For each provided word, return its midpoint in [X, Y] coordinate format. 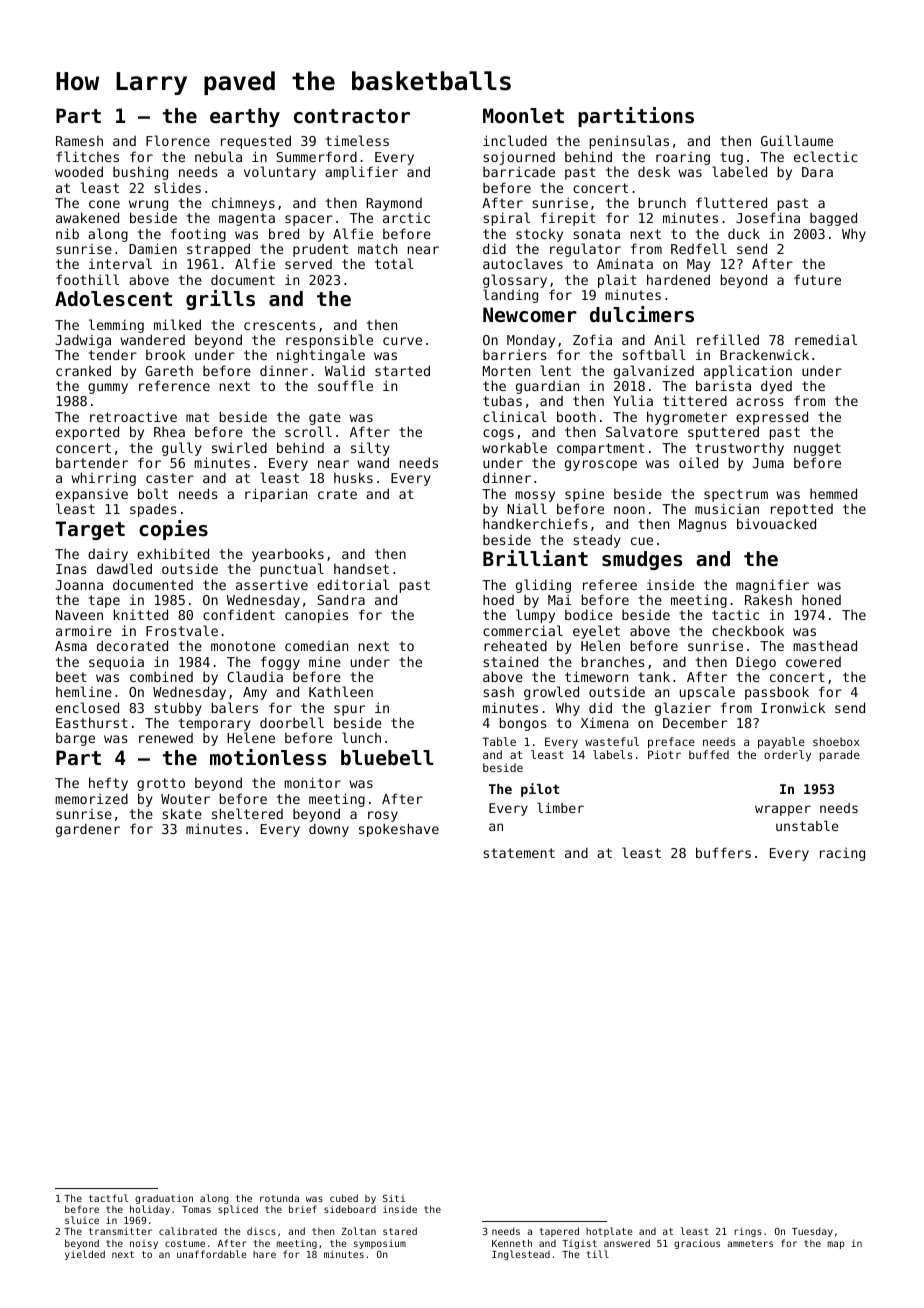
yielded [85, 1255]
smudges [642, 560]
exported [87, 433]
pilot [540, 790]
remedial [826, 339]
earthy [245, 117]
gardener [88, 830]
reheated [515, 645]
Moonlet [523, 115]
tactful [108, 1198]
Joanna [79, 585]
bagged [833, 219]
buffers [723, 852]
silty [370, 449]
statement [519, 853]
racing [842, 854]
